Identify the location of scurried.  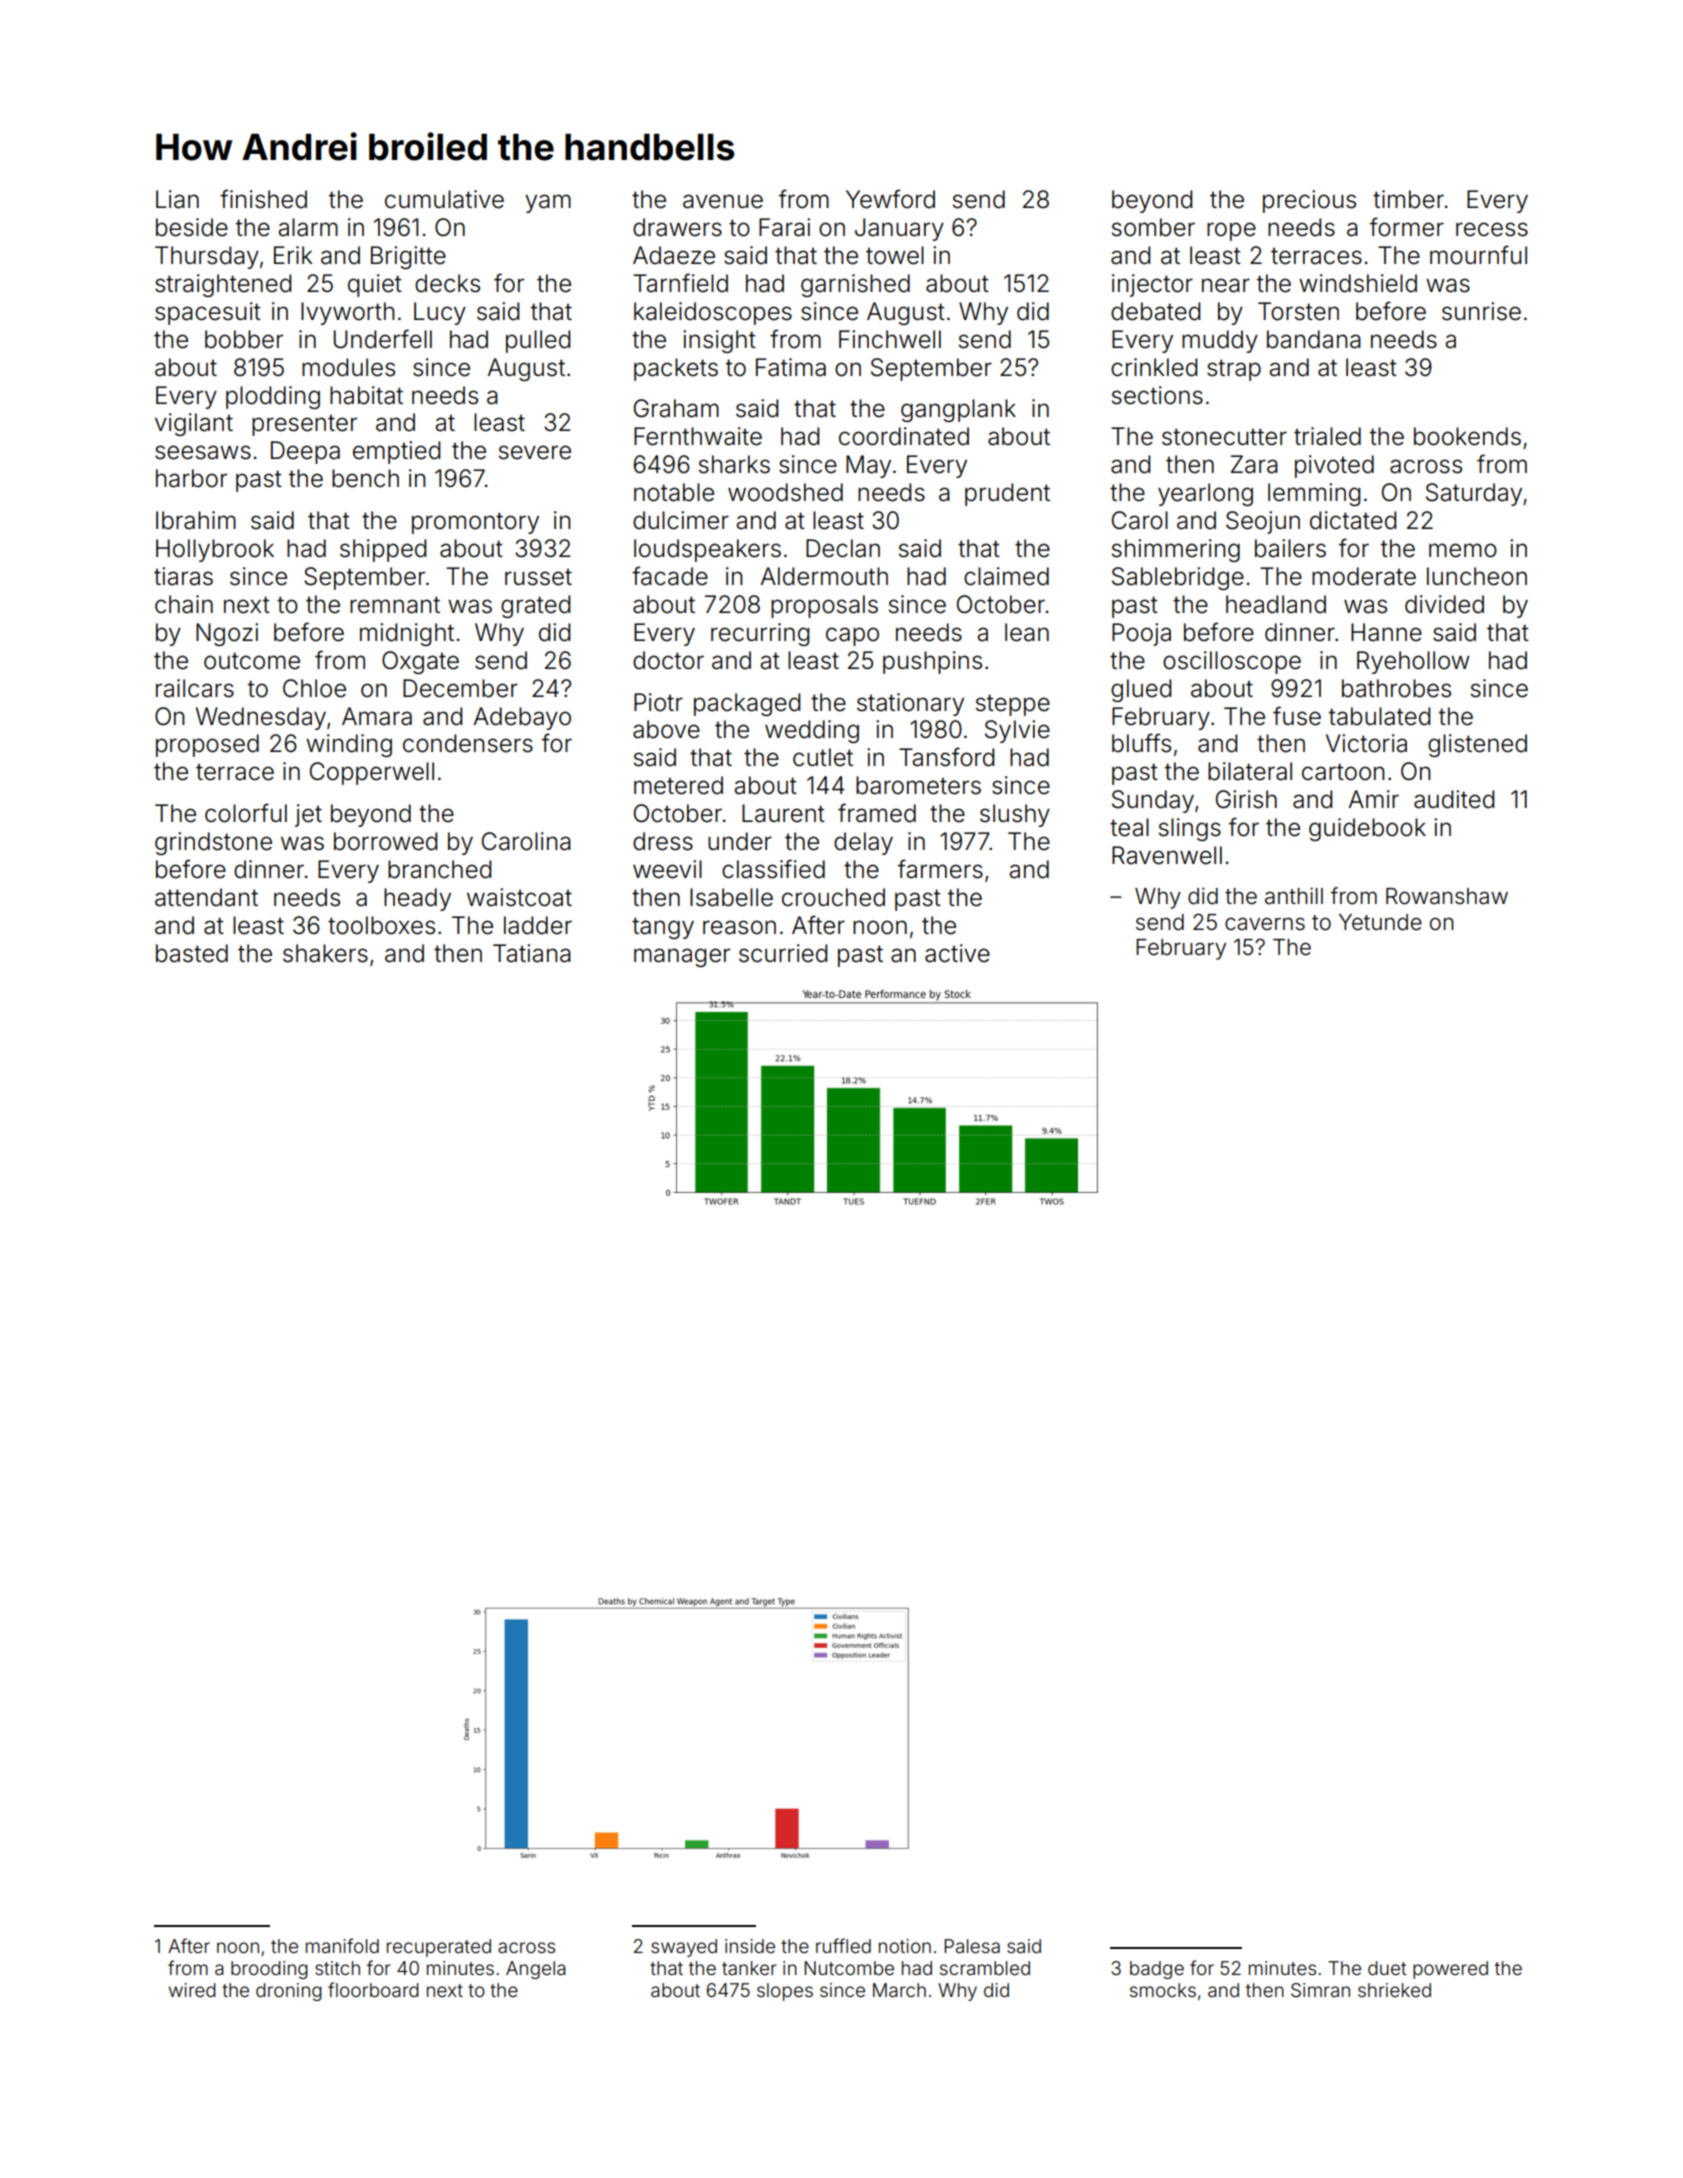
(783, 953).
